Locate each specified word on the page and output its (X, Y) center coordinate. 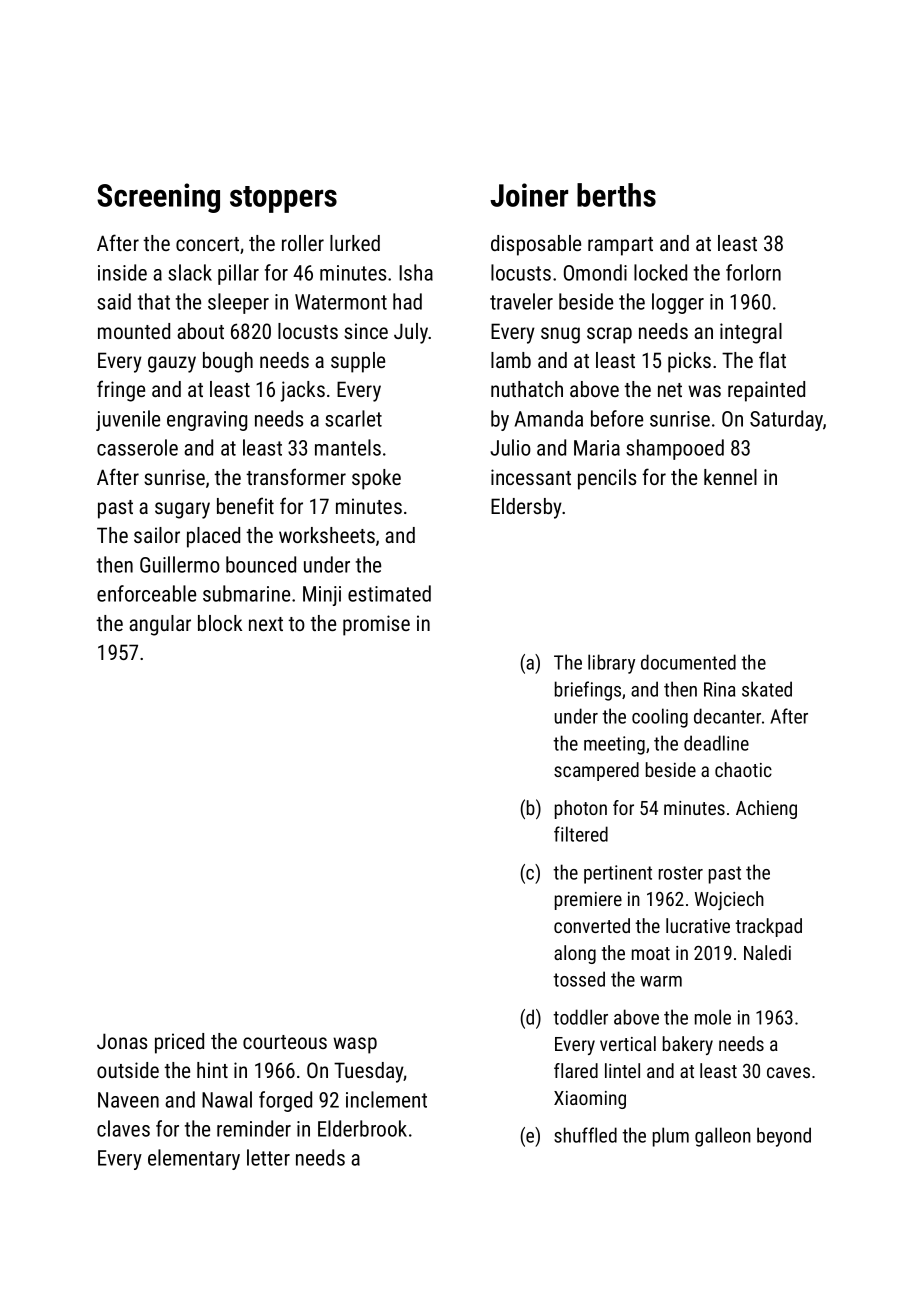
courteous (285, 1042)
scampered (596, 771)
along (575, 954)
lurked (355, 243)
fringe (121, 391)
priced (179, 1043)
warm (661, 981)
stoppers (283, 199)
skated (767, 689)
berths (616, 195)
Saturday (786, 420)
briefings (588, 691)
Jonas (122, 1041)
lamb (511, 360)
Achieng (766, 809)
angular (160, 625)
